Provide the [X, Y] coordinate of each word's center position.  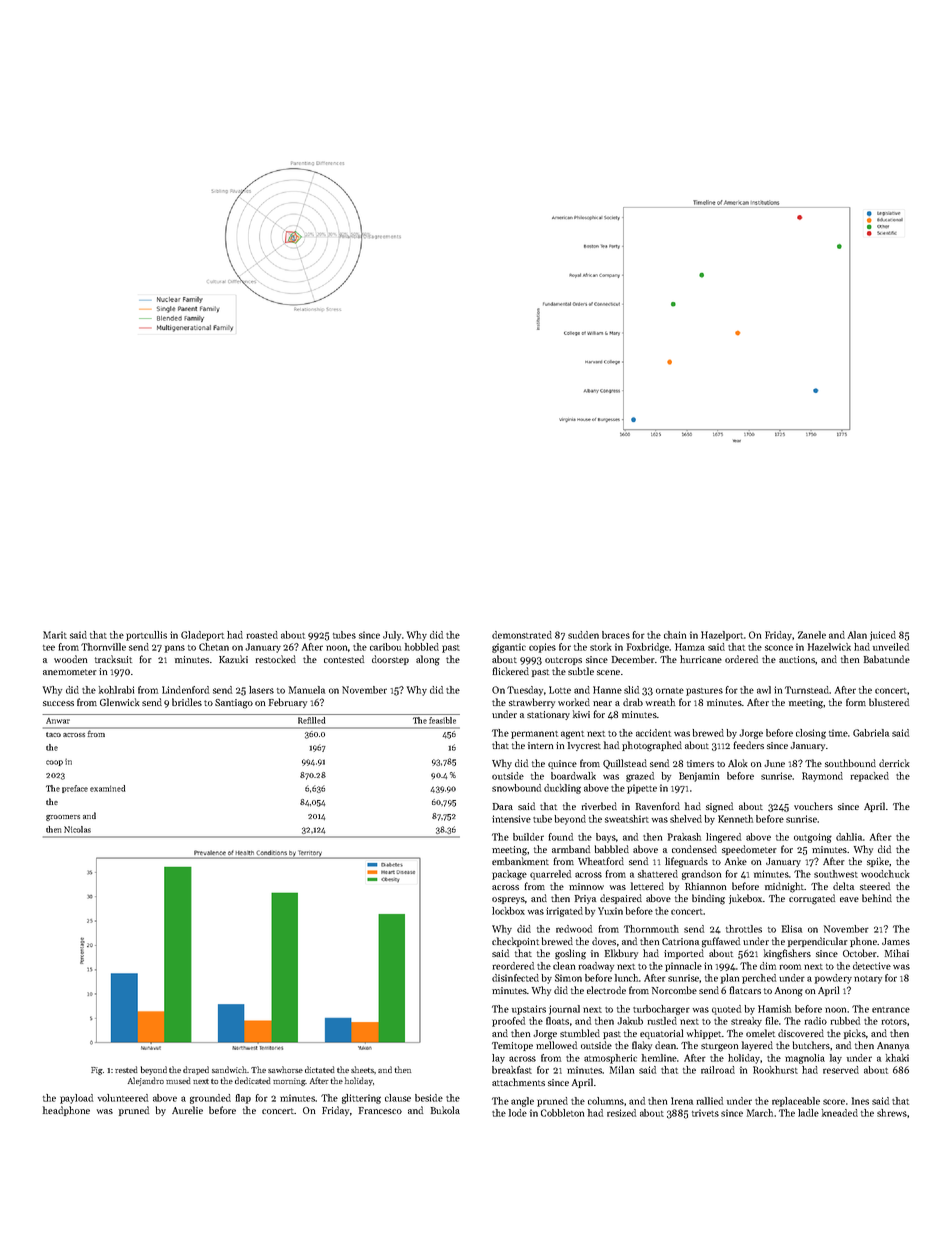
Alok [738, 763]
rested [126, 1069]
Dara [503, 806]
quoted [726, 1010]
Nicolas [77, 829]
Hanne [607, 690]
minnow [586, 886]
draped [196, 1070]
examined [107, 788]
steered [875, 886]
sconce [779, 648]
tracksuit [113, 659]
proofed [508, 1022]
